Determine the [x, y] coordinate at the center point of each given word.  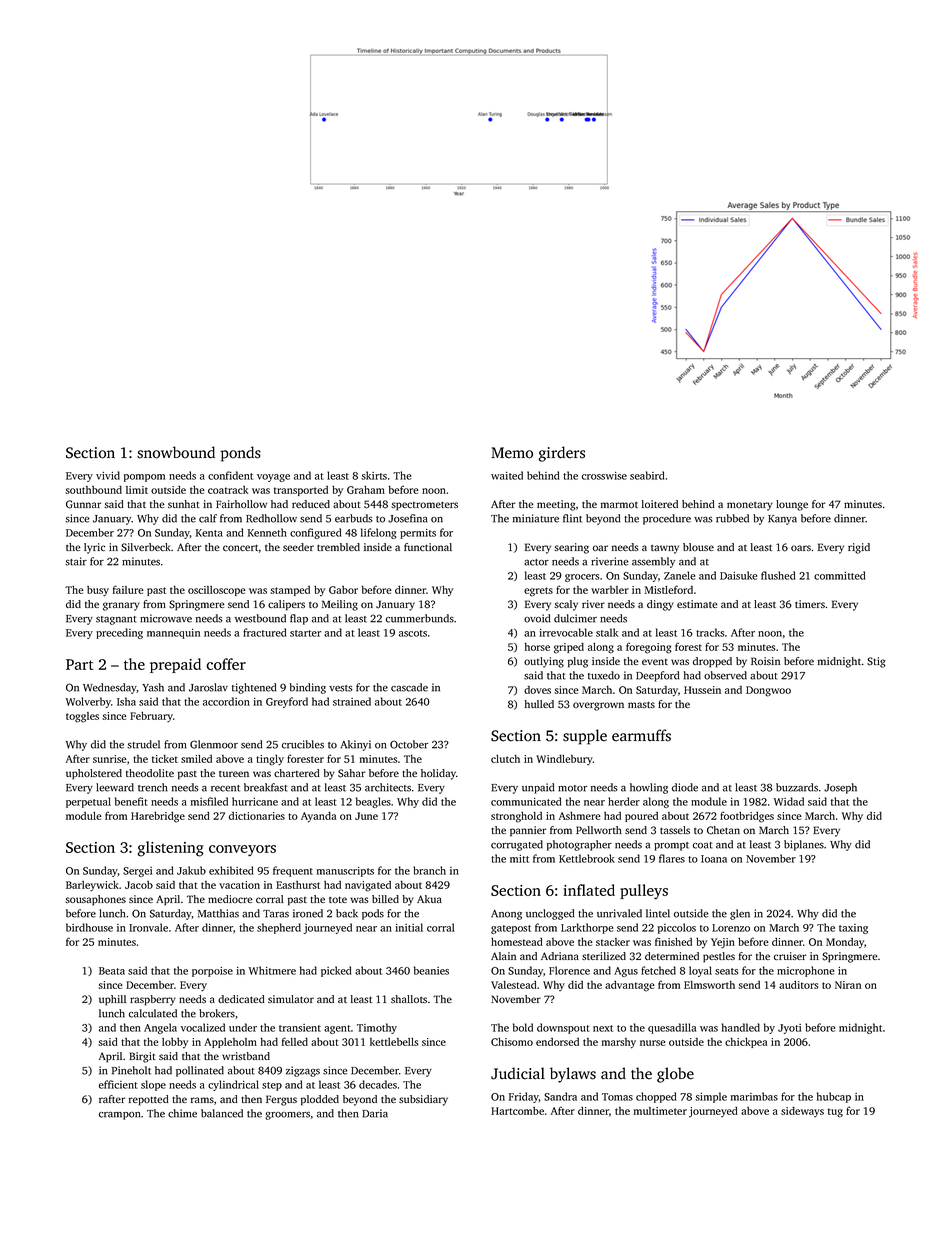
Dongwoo [768, 691]
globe [675, 1075]
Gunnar [83, 504]
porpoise [212, 972]
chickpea [746, 1043]
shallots [409, 999]
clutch [505, 759]
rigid [859, 548]
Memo [512, 453]
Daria [375, 1113]
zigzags [303, 1071]
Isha [126, 701]
